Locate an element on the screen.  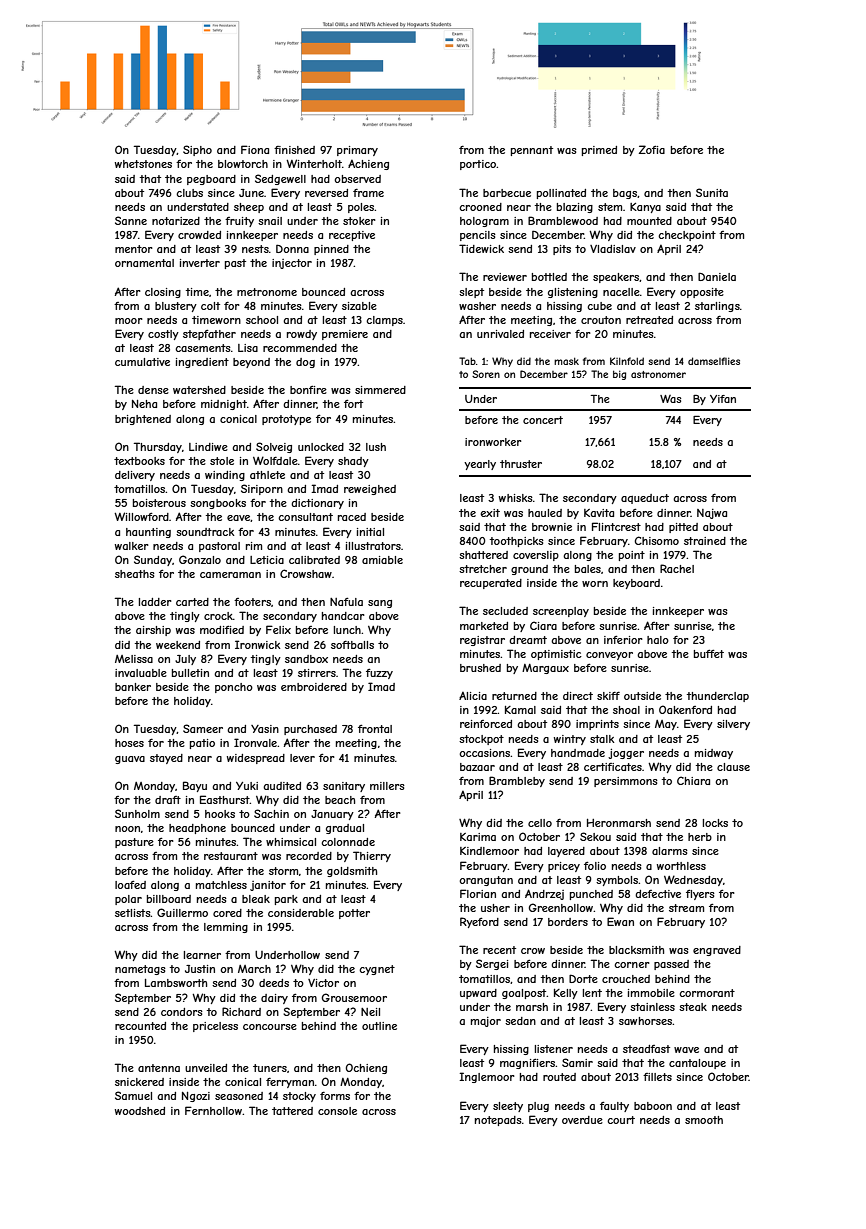
smooth is located at coordinates (704, 1120).
